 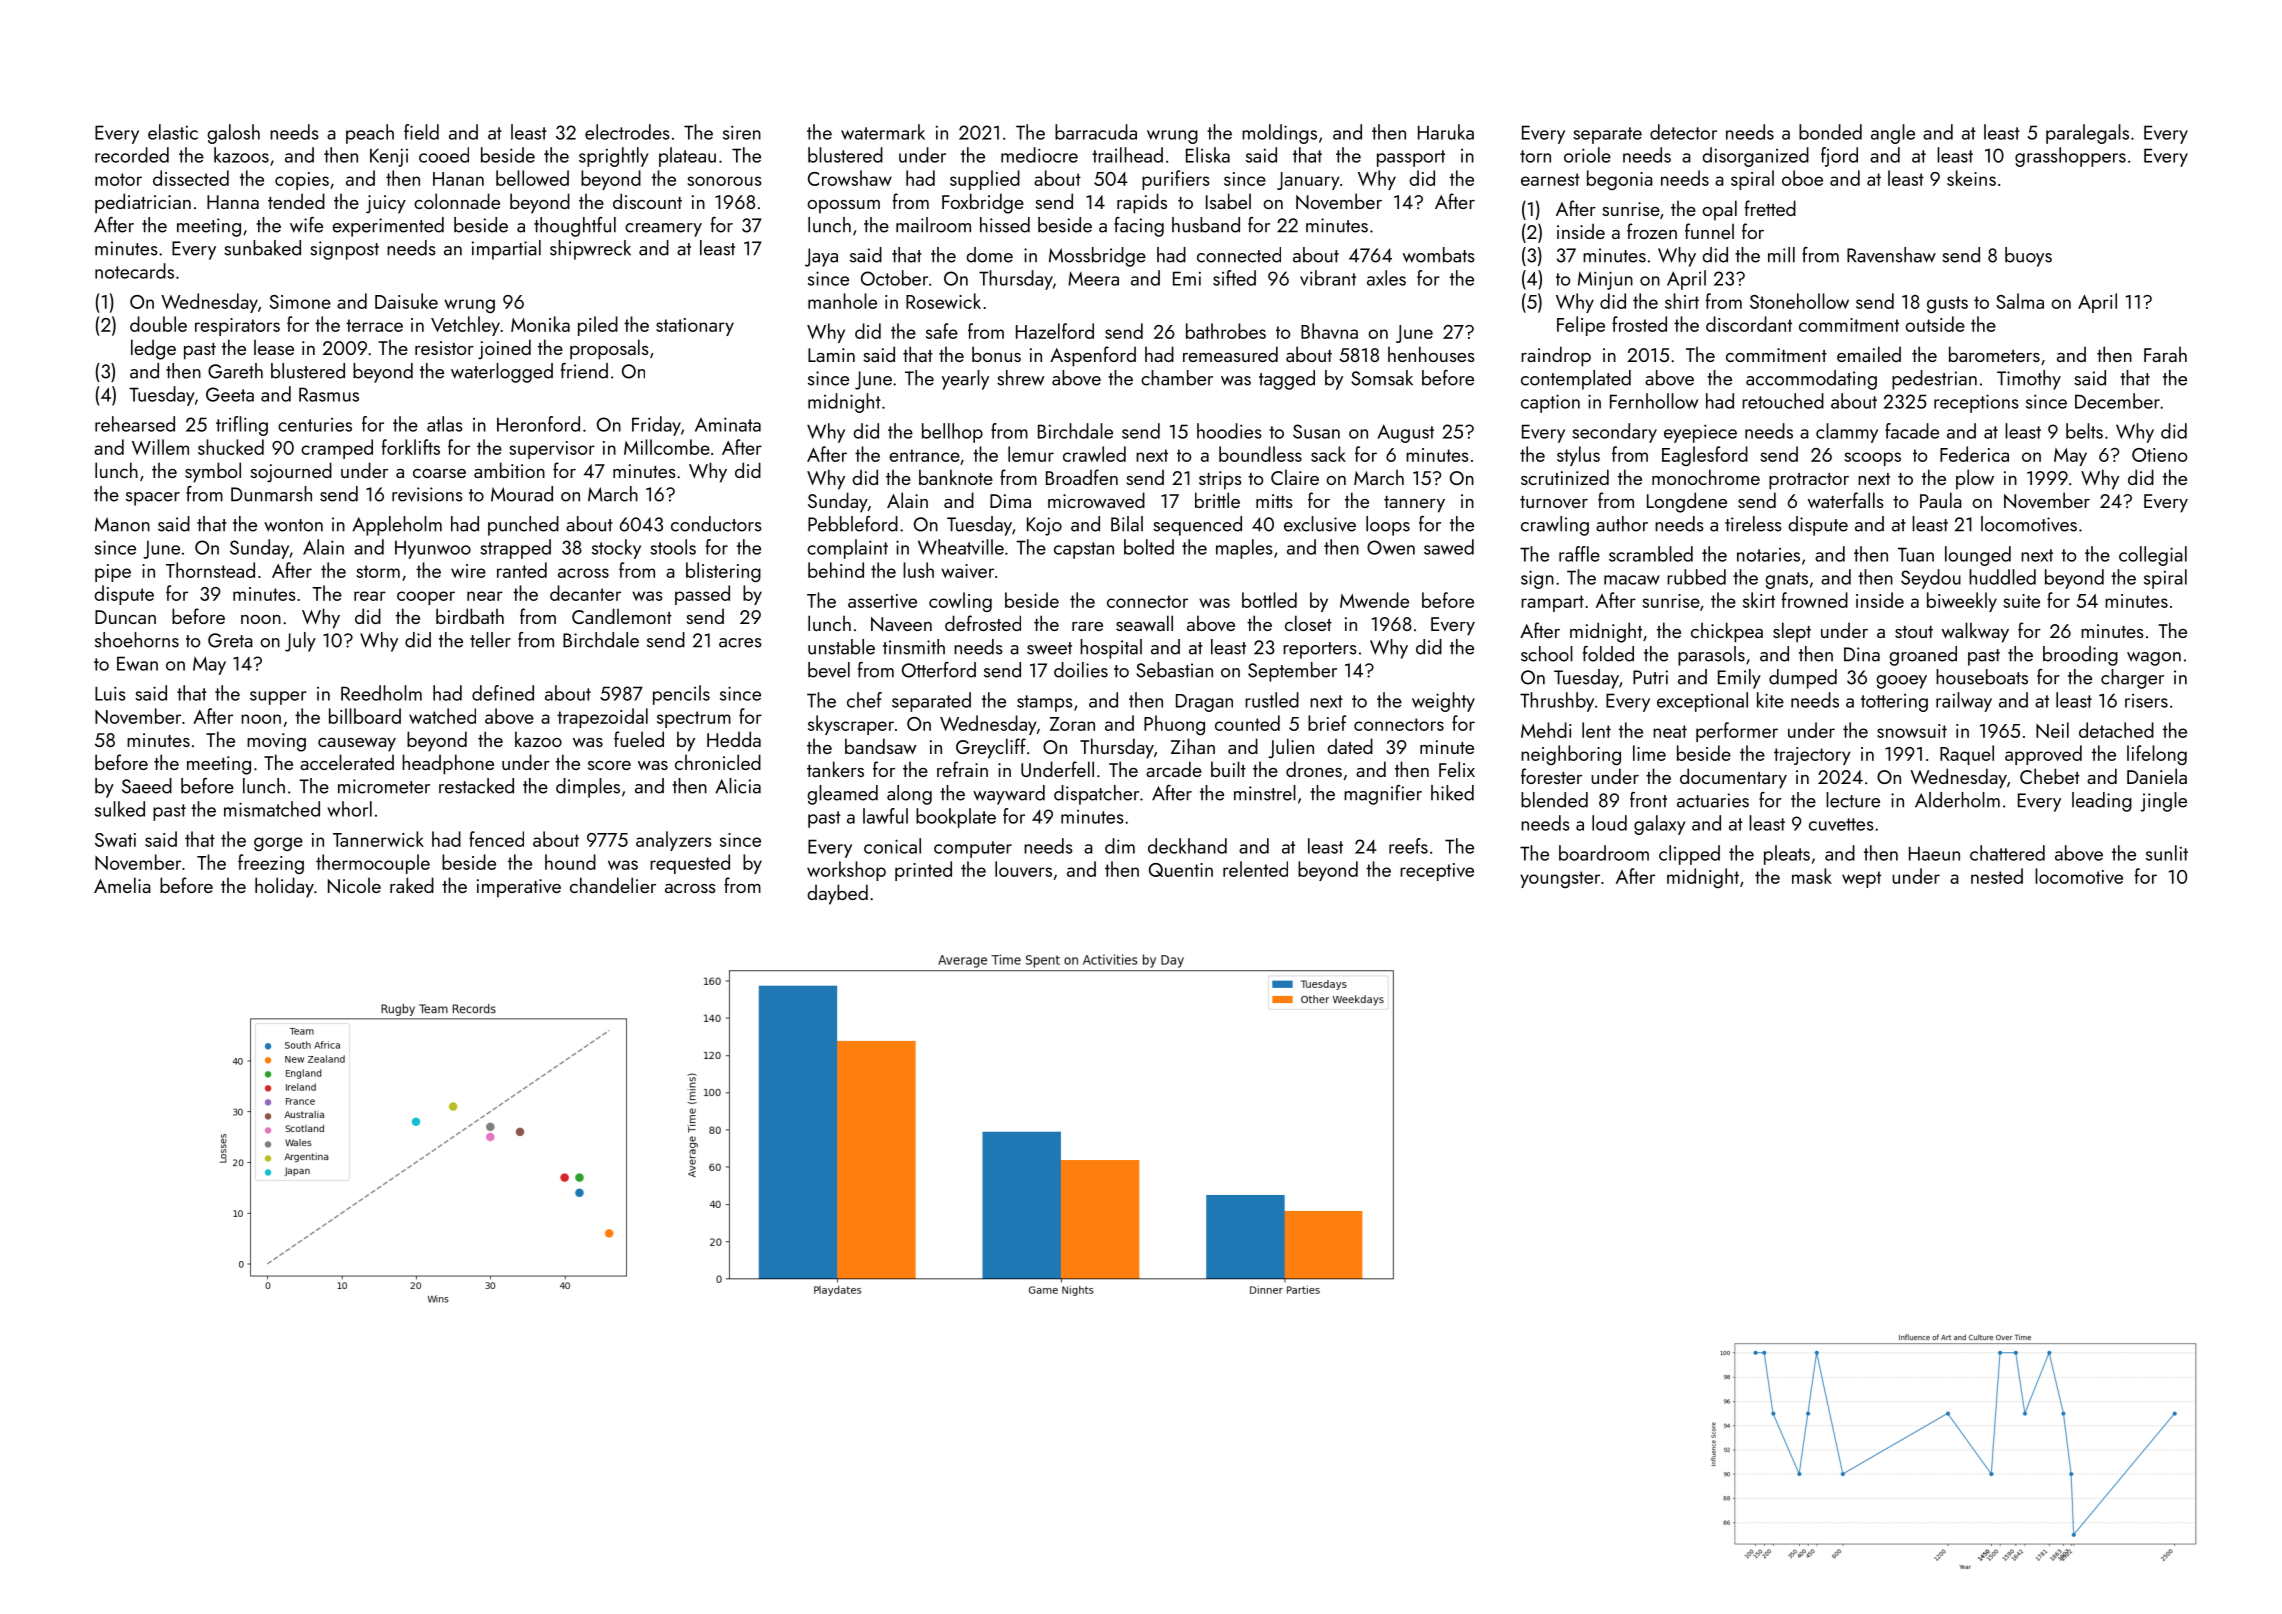 I want to click on safe, so click(x=942, y=331).
